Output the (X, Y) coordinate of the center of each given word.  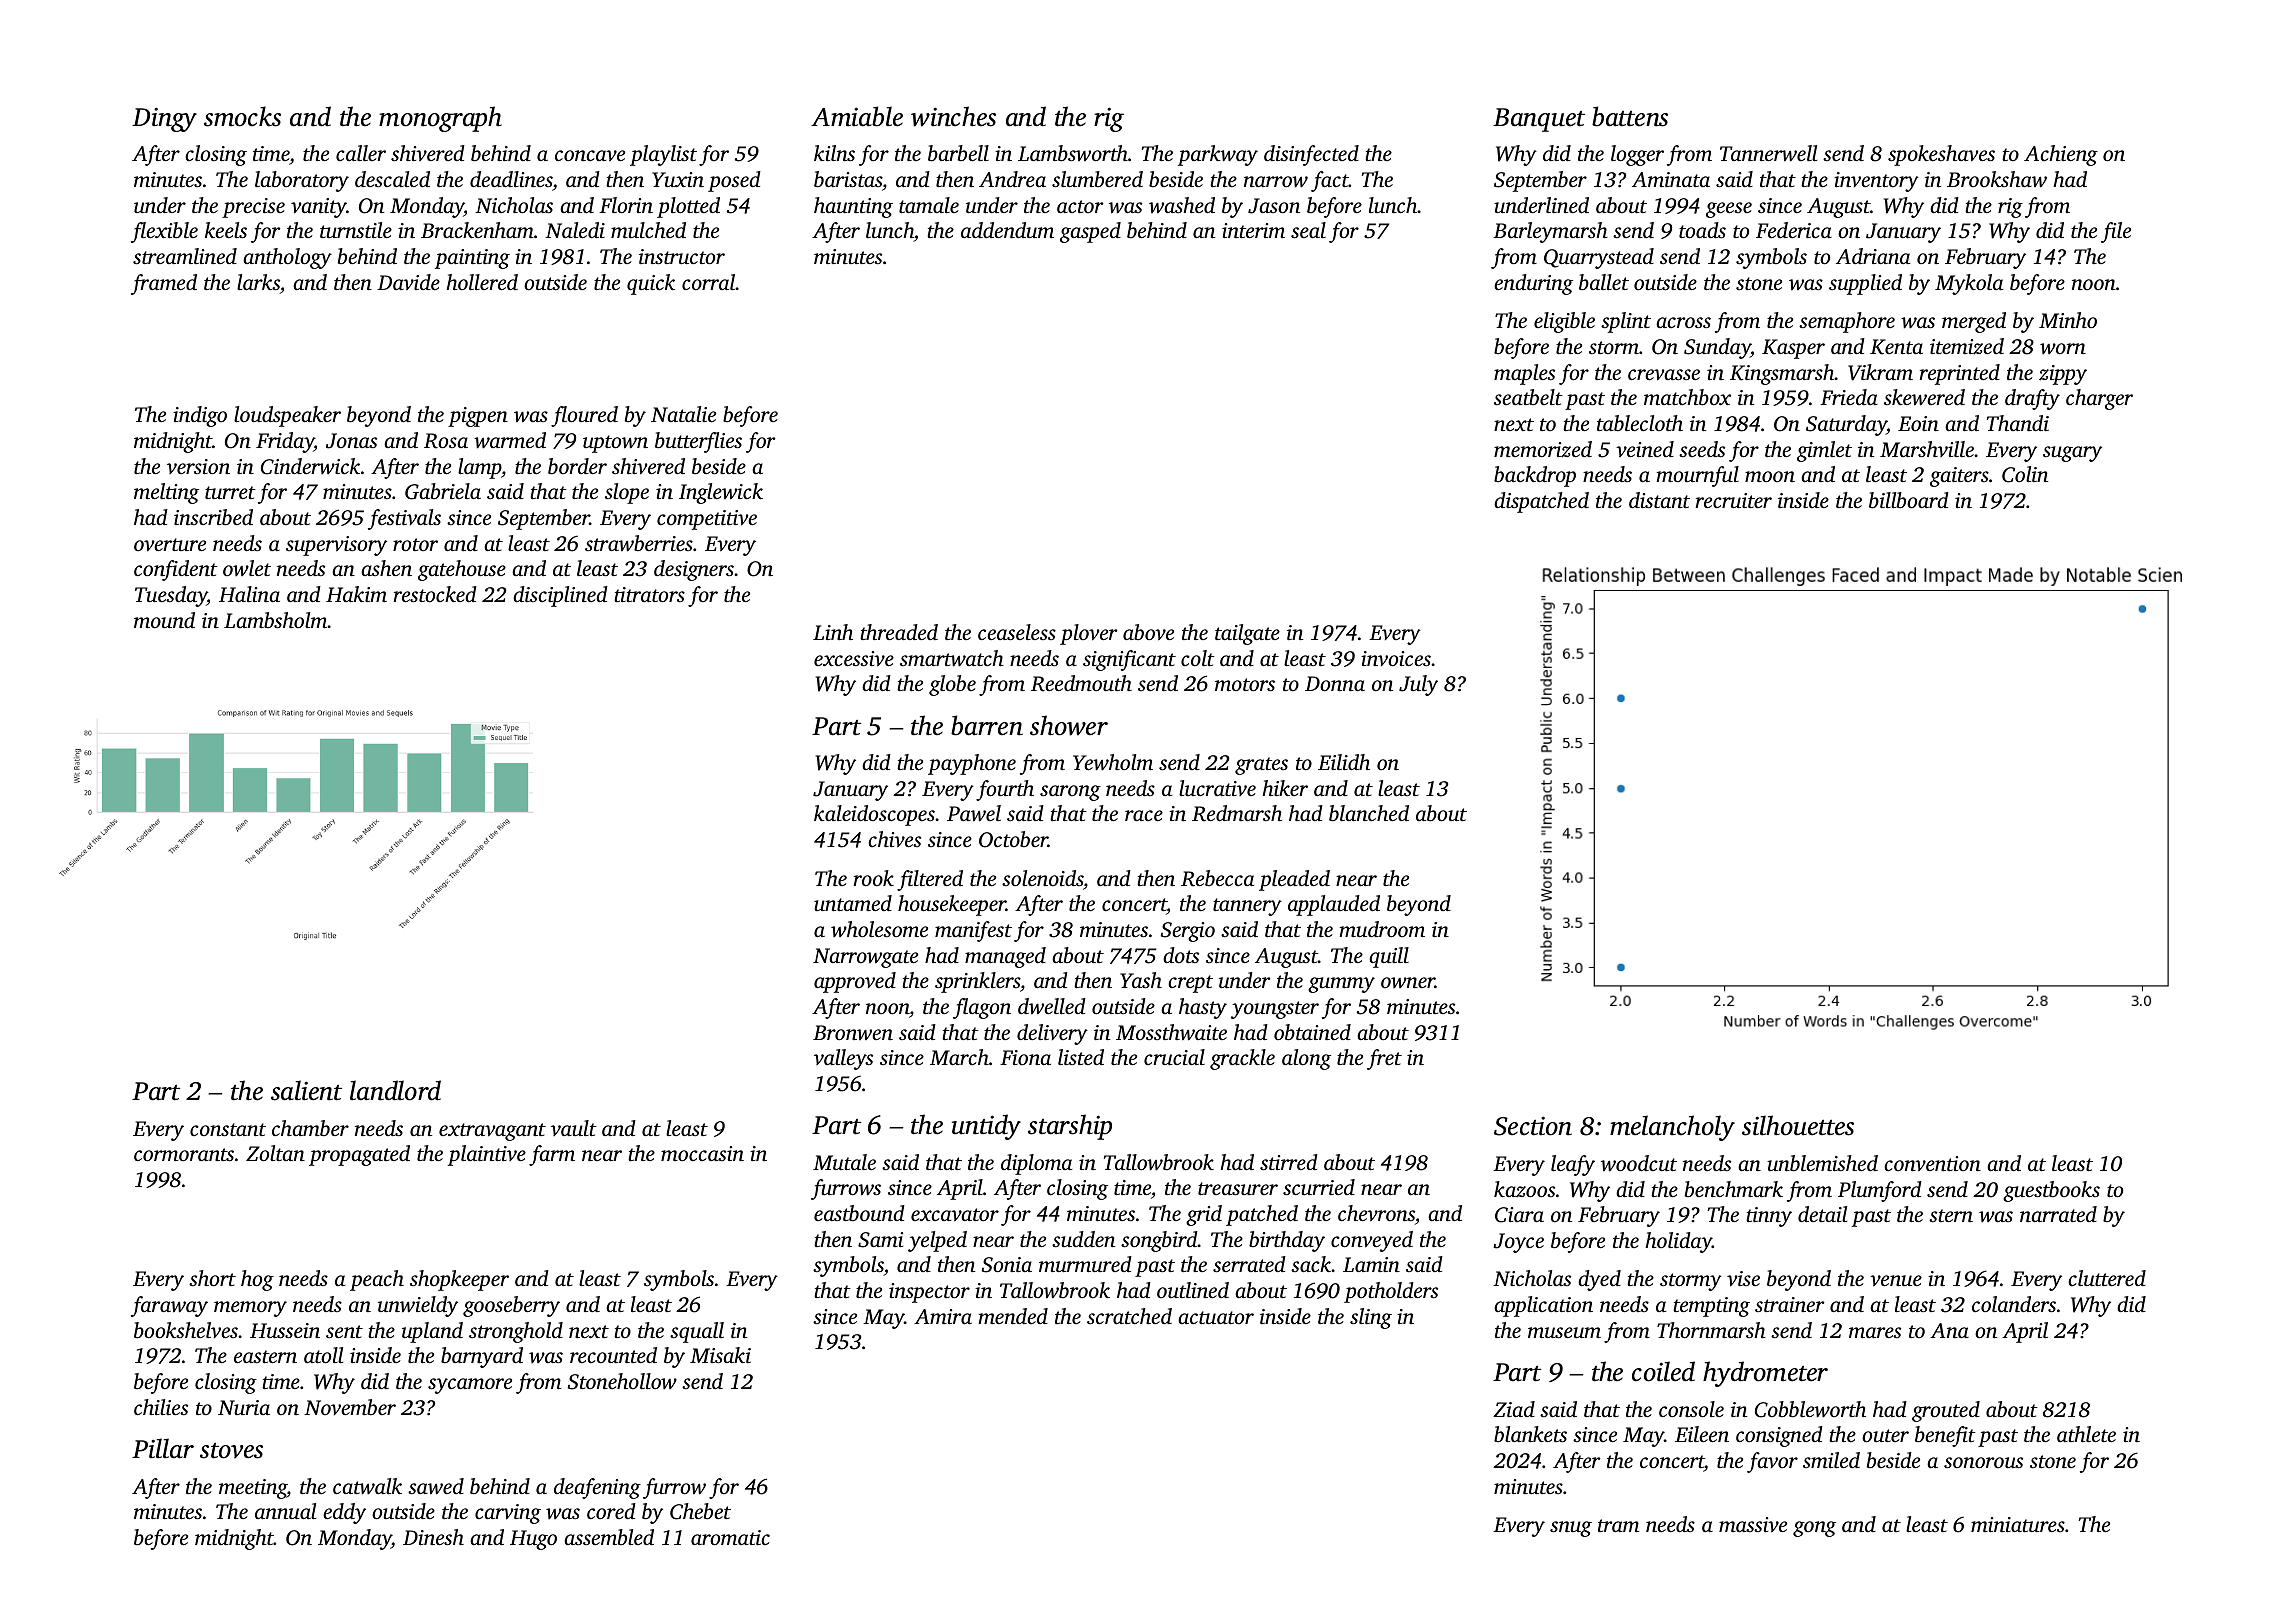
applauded (1334, 905)
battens (1630, 116)
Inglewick (721, 493)
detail (1822, 1214)
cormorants (184, 1154)
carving (508, 1514)
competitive (707, 520)
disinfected (1311, 155)
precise (253, 208)
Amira (943, 1316)
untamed (853, 903)
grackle (1242, 1059)
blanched (1369, 813)
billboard (1909, 500)
